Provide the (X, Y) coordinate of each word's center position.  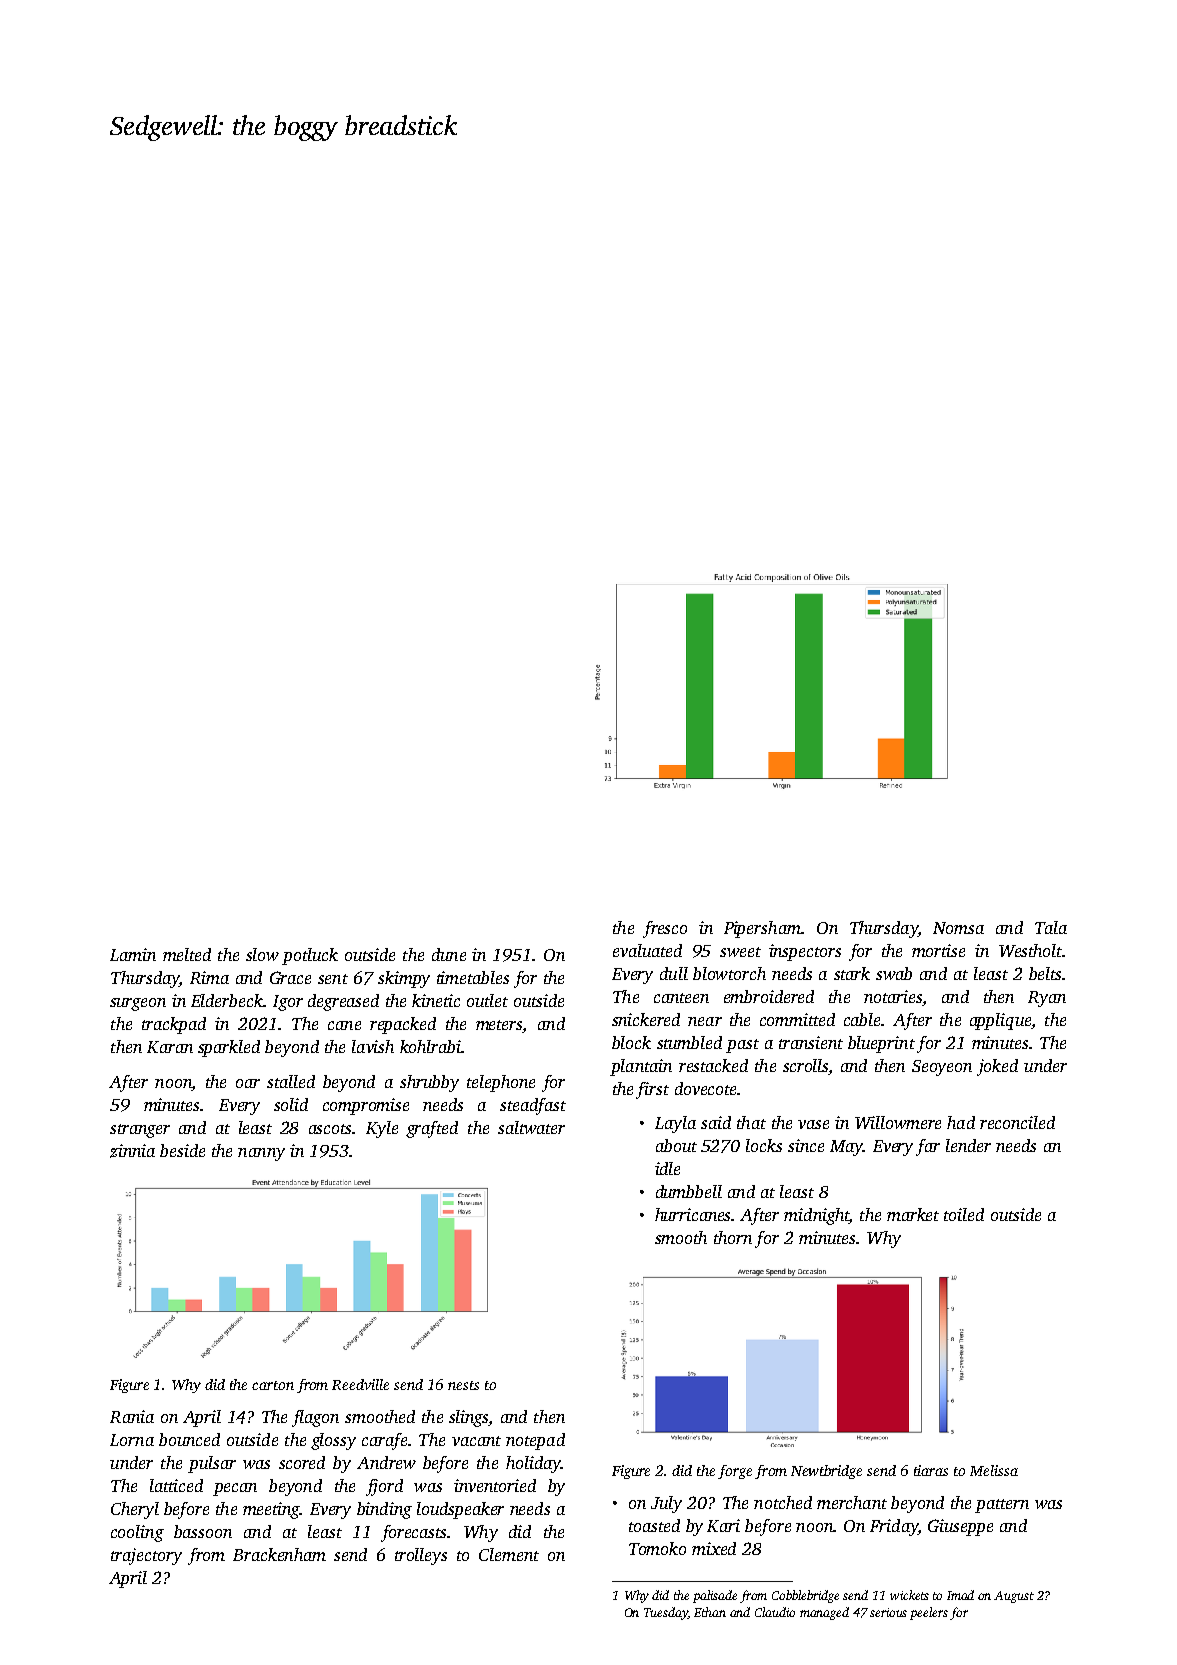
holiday (533, 1464)
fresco (665, 929)
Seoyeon (942, 1068)
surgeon (138, 1004)
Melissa (994, 1470)
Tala (1051, 927)
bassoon (203, 1531)
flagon (315, 1418)
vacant (476, 1441)
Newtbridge (826, 1472)
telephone (501, 1083)
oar (248, 1083)
